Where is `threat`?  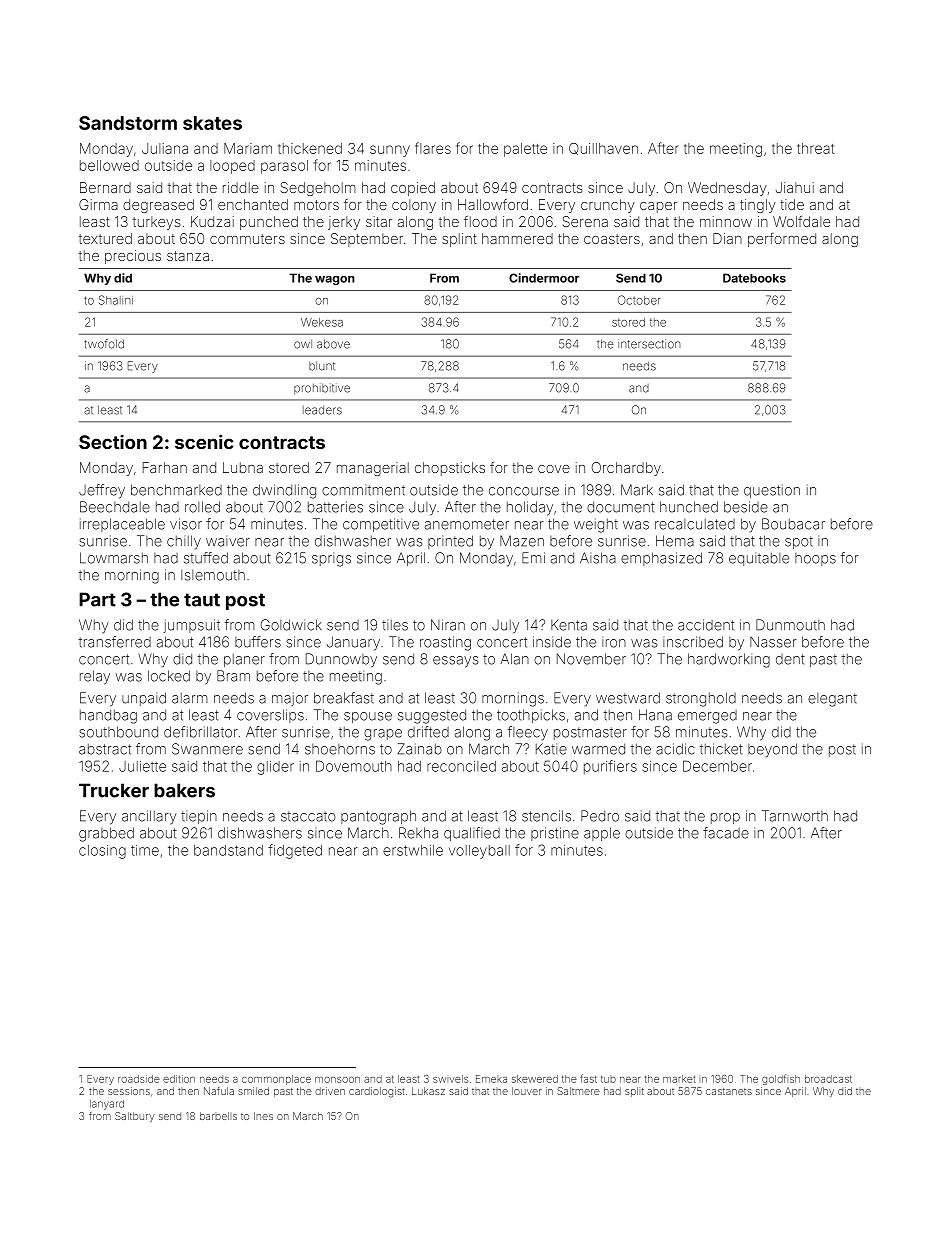
threat is located at coordinates (815, 148).
